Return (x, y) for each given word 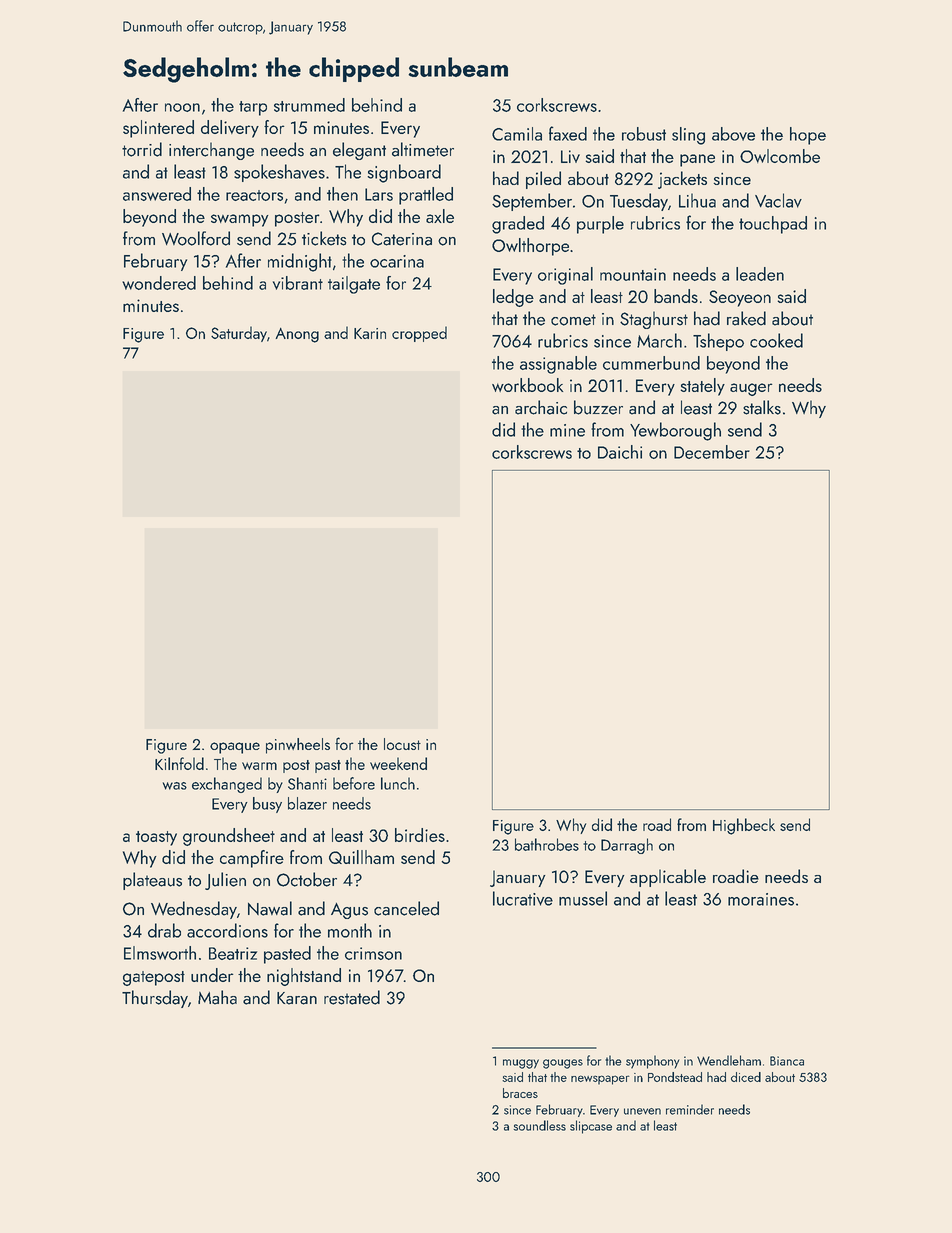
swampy (240, 220)
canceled (406, 908)
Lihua (697, 200)
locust (402, 744)
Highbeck (744, 826)
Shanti (307, 783)
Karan (297, 998)
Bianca (787, 1061)
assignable (558, 365)
